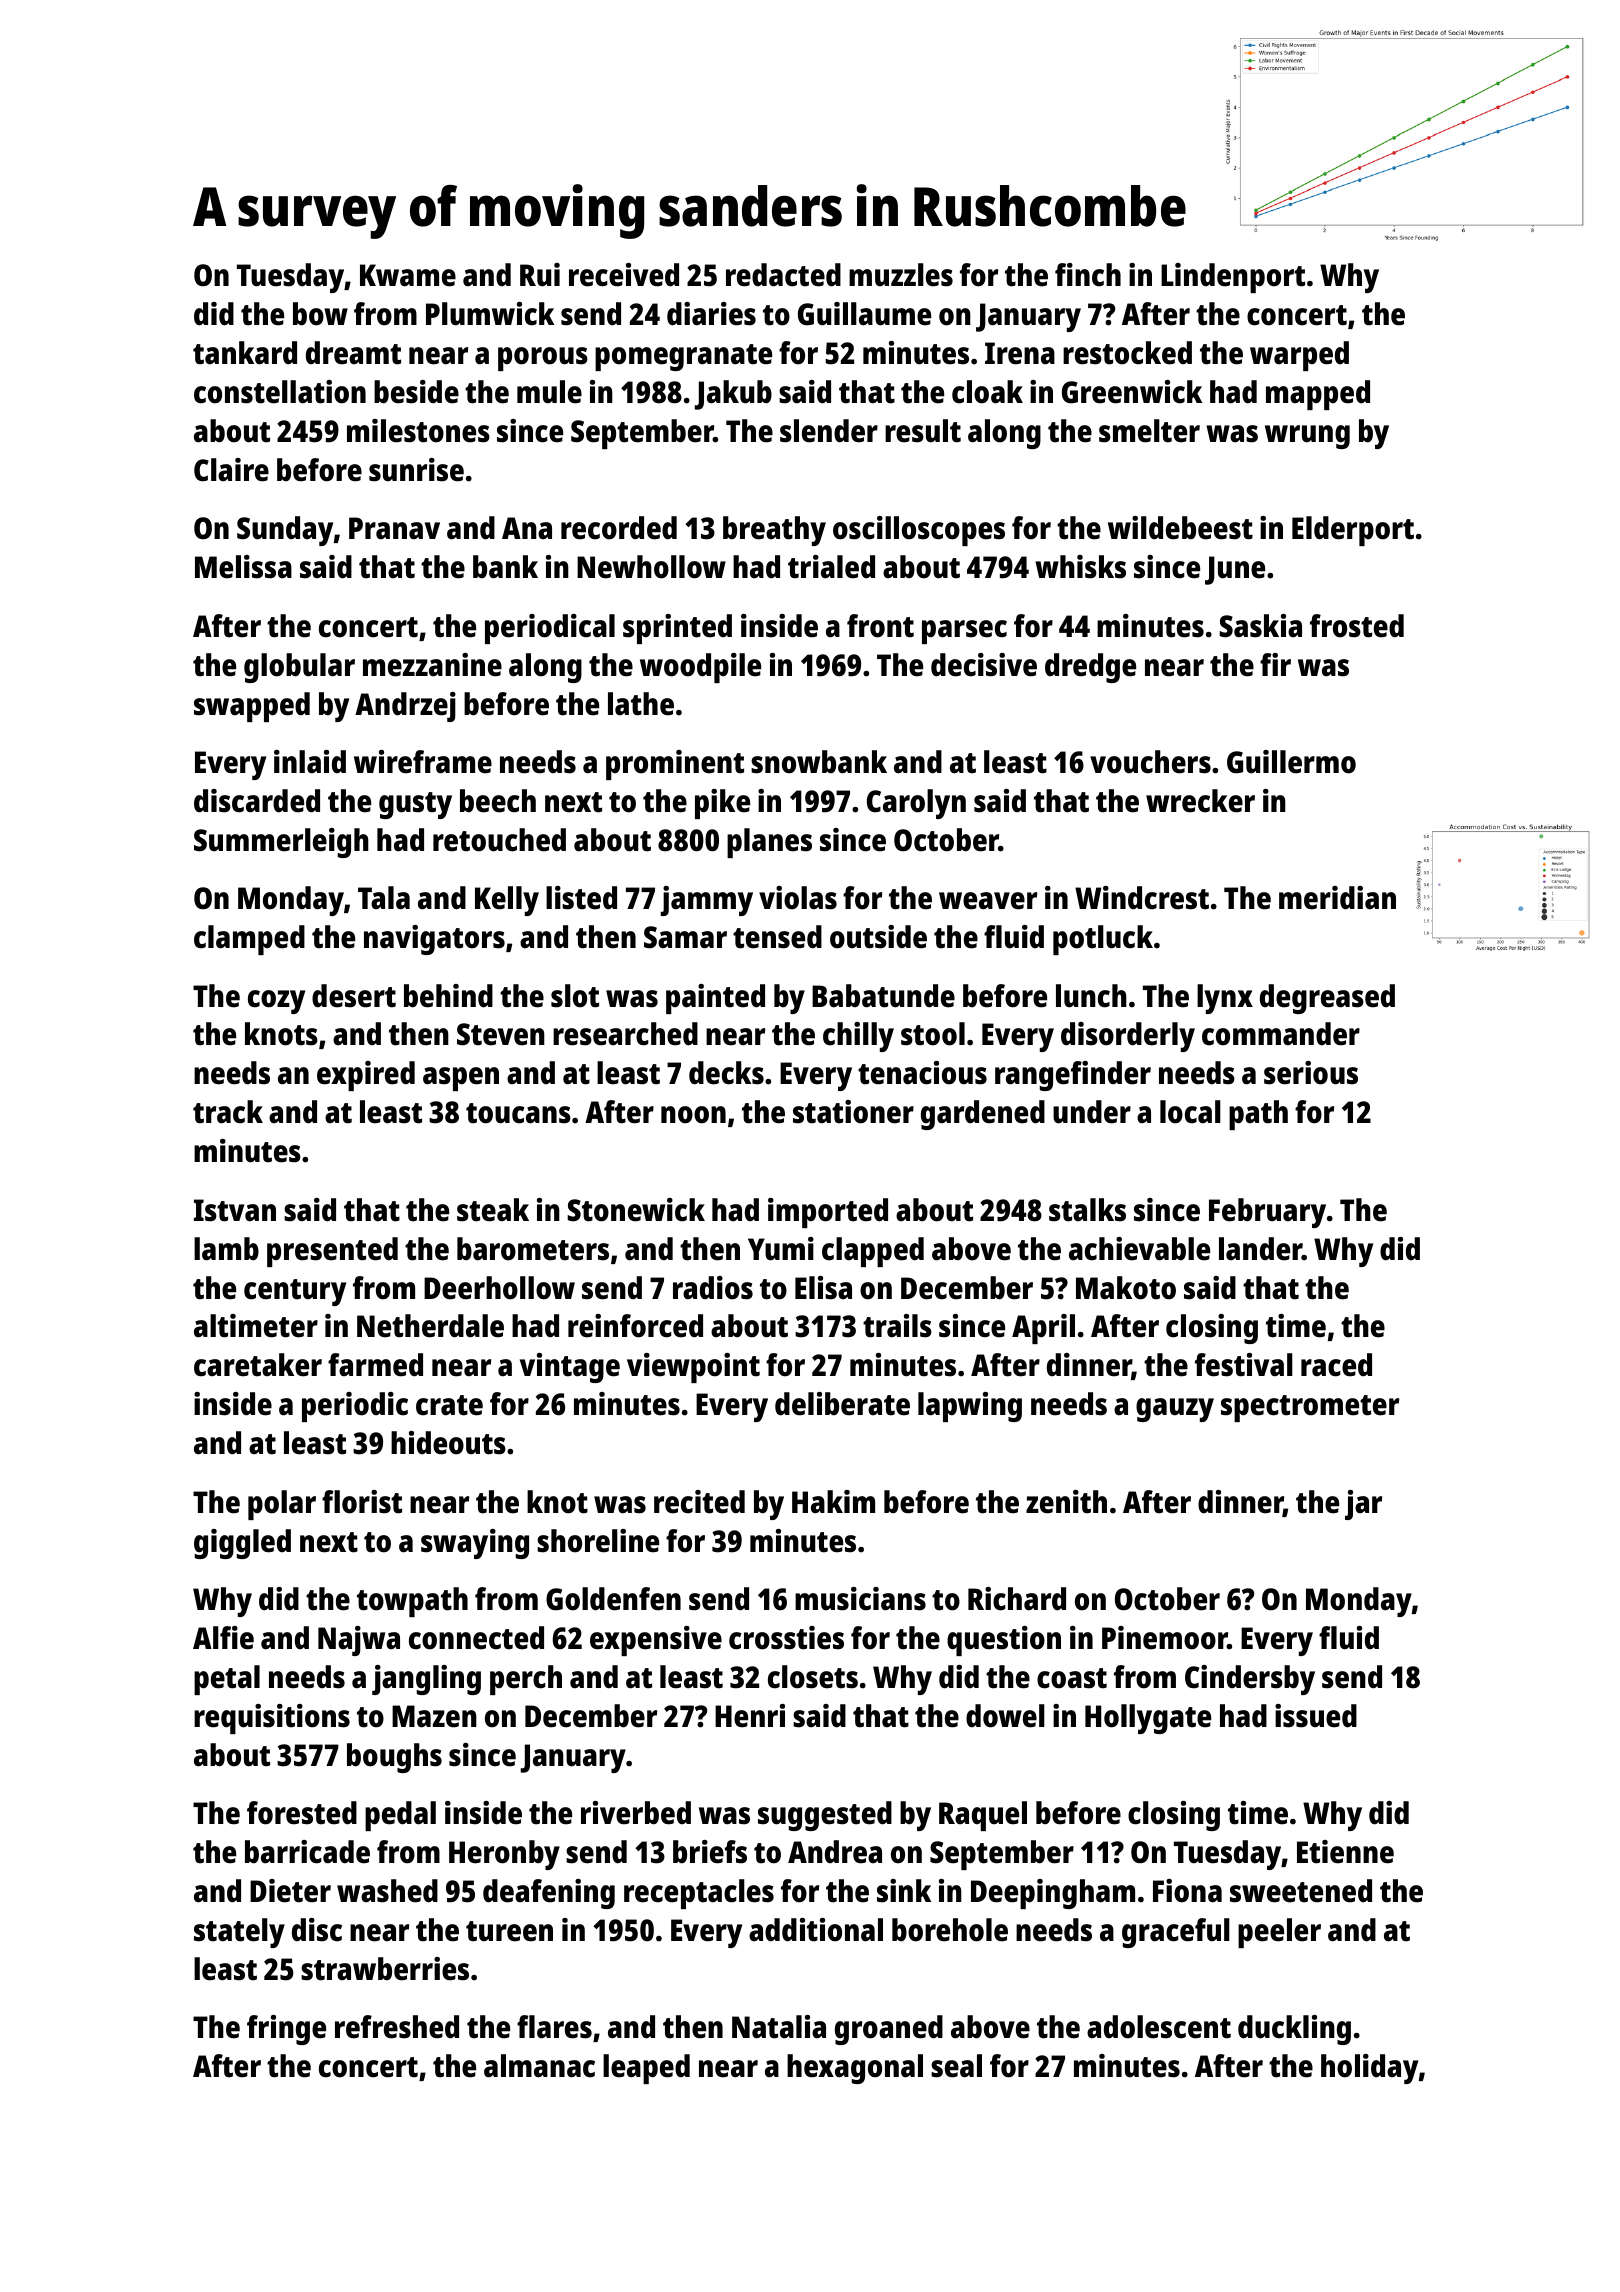 The height and width of the screenshot is (2292, 1620). Describe the element at coordinates (1128, 1037) in the screenshot. I see `disorderly` at that location.
